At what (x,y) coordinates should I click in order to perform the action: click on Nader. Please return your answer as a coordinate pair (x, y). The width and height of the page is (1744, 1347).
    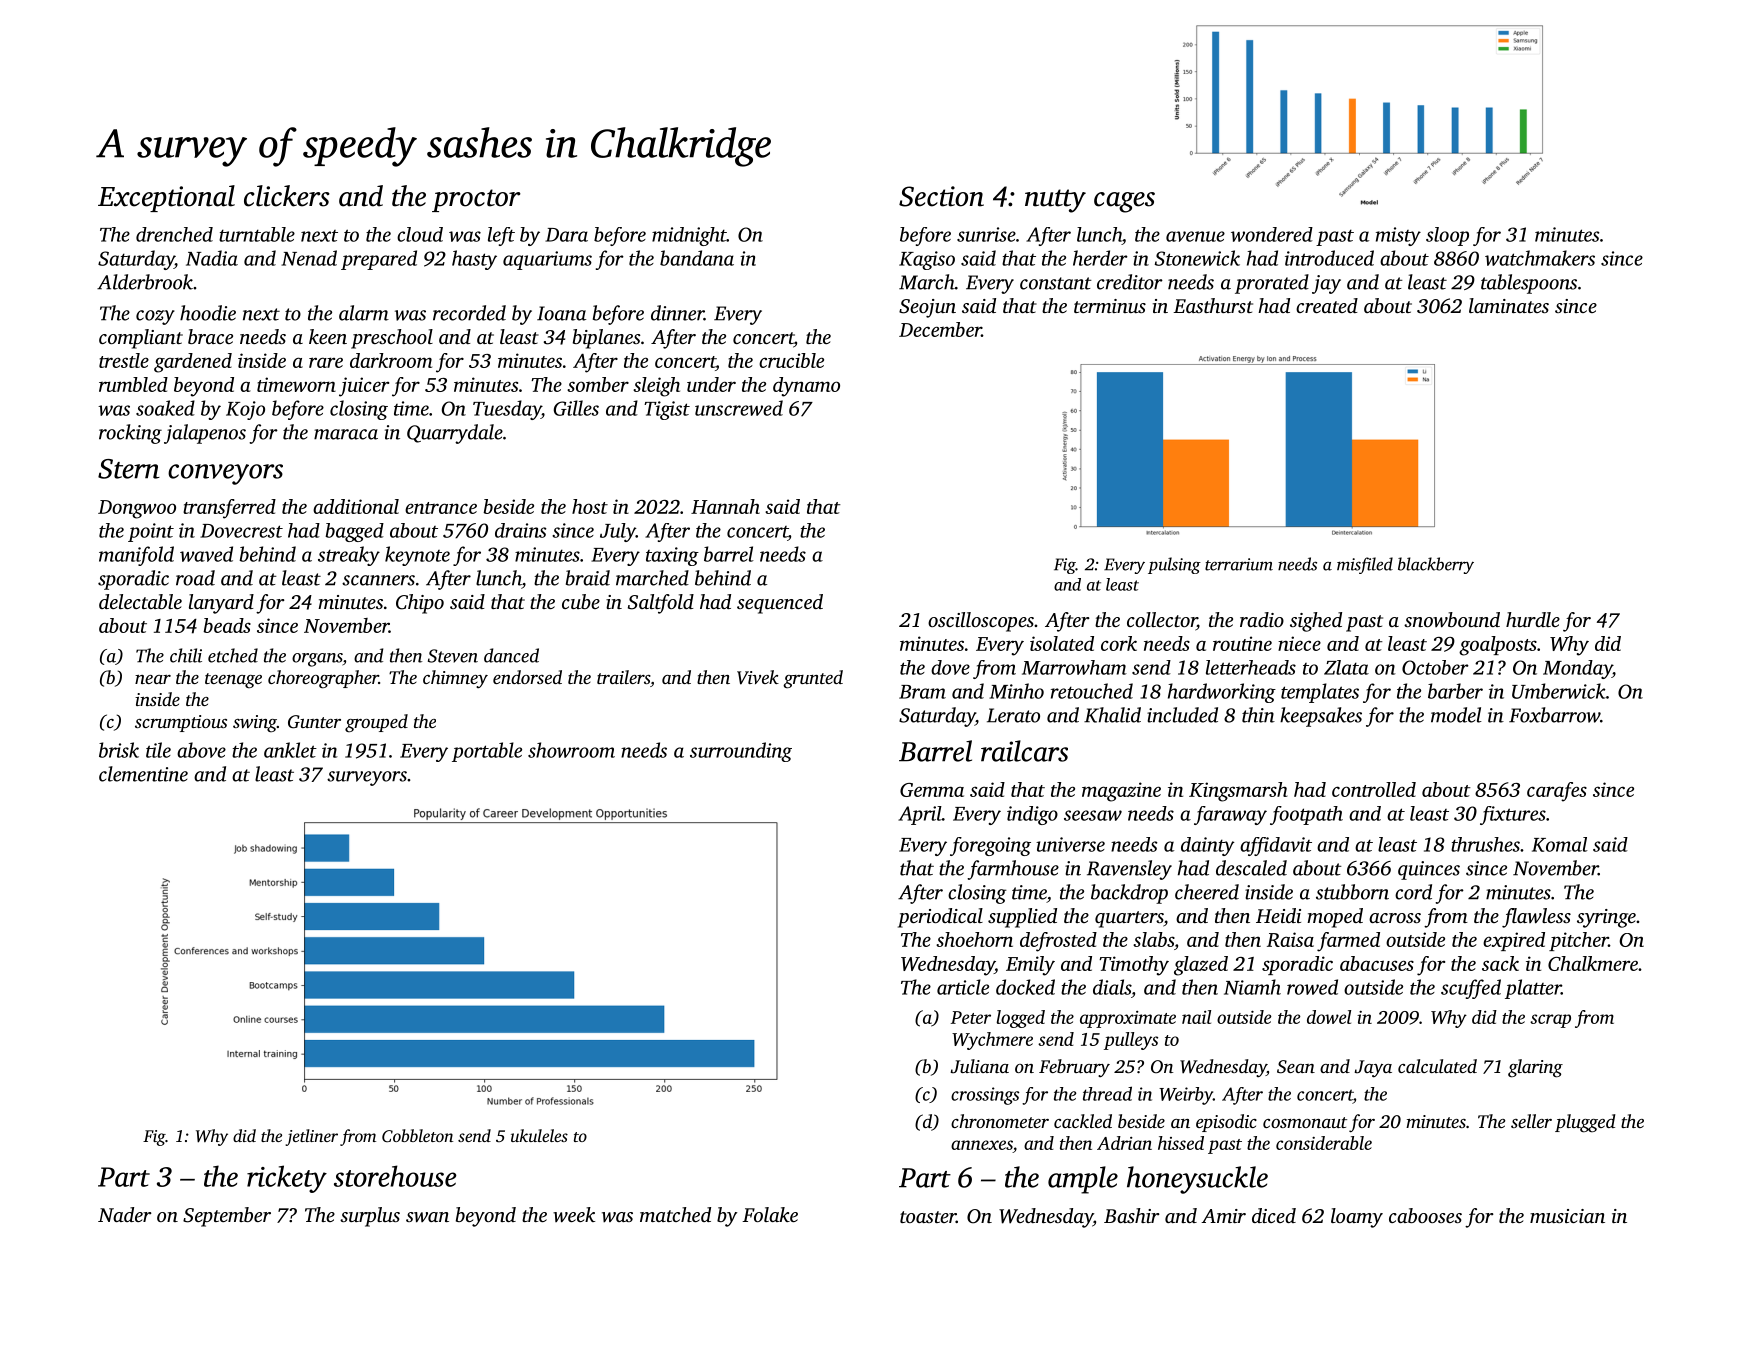
    Looking at the image, I should click on (125, 1214).
